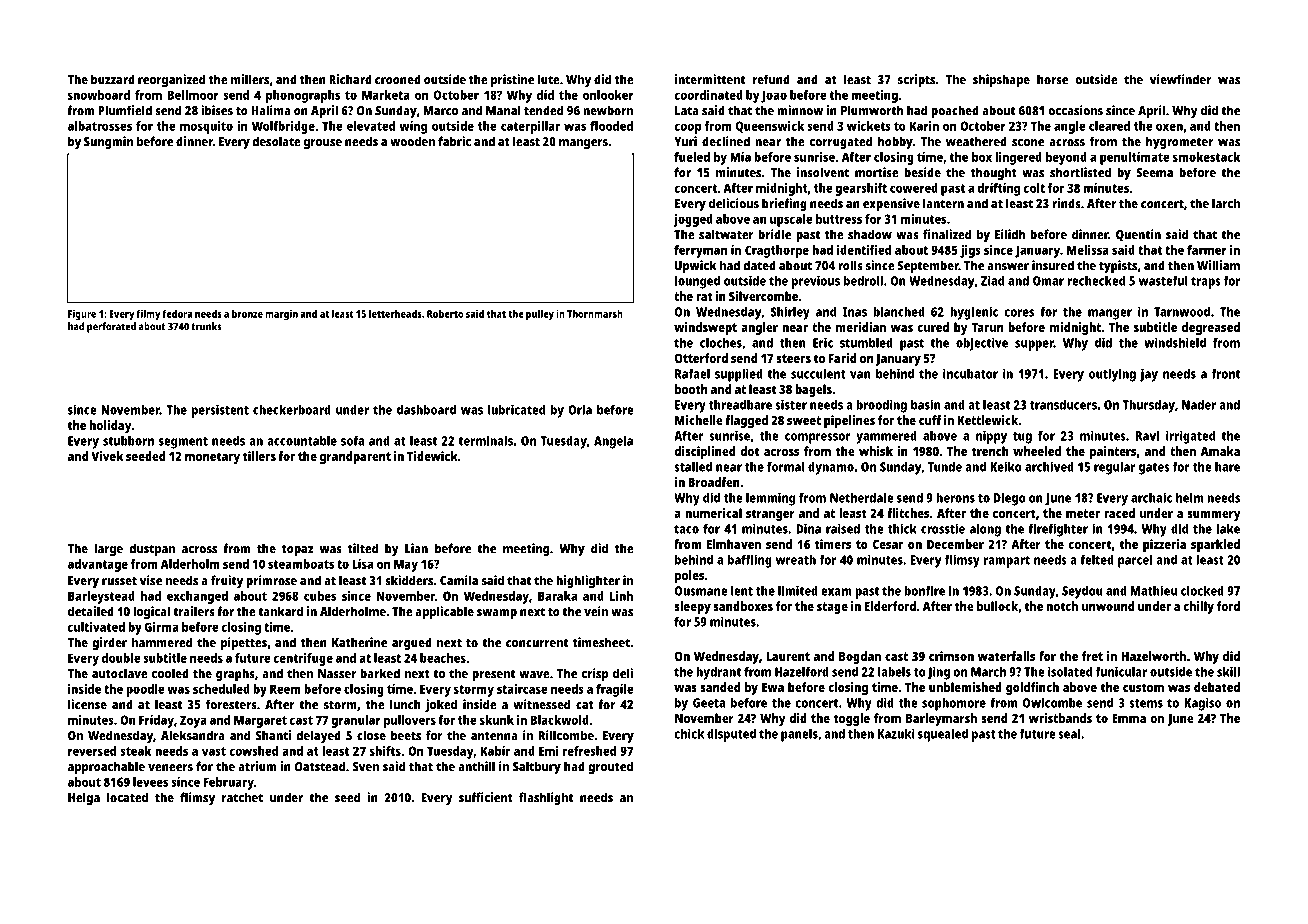  Describe the element at coordinates (82, 315) in the page. I see `Figure` at that location.
